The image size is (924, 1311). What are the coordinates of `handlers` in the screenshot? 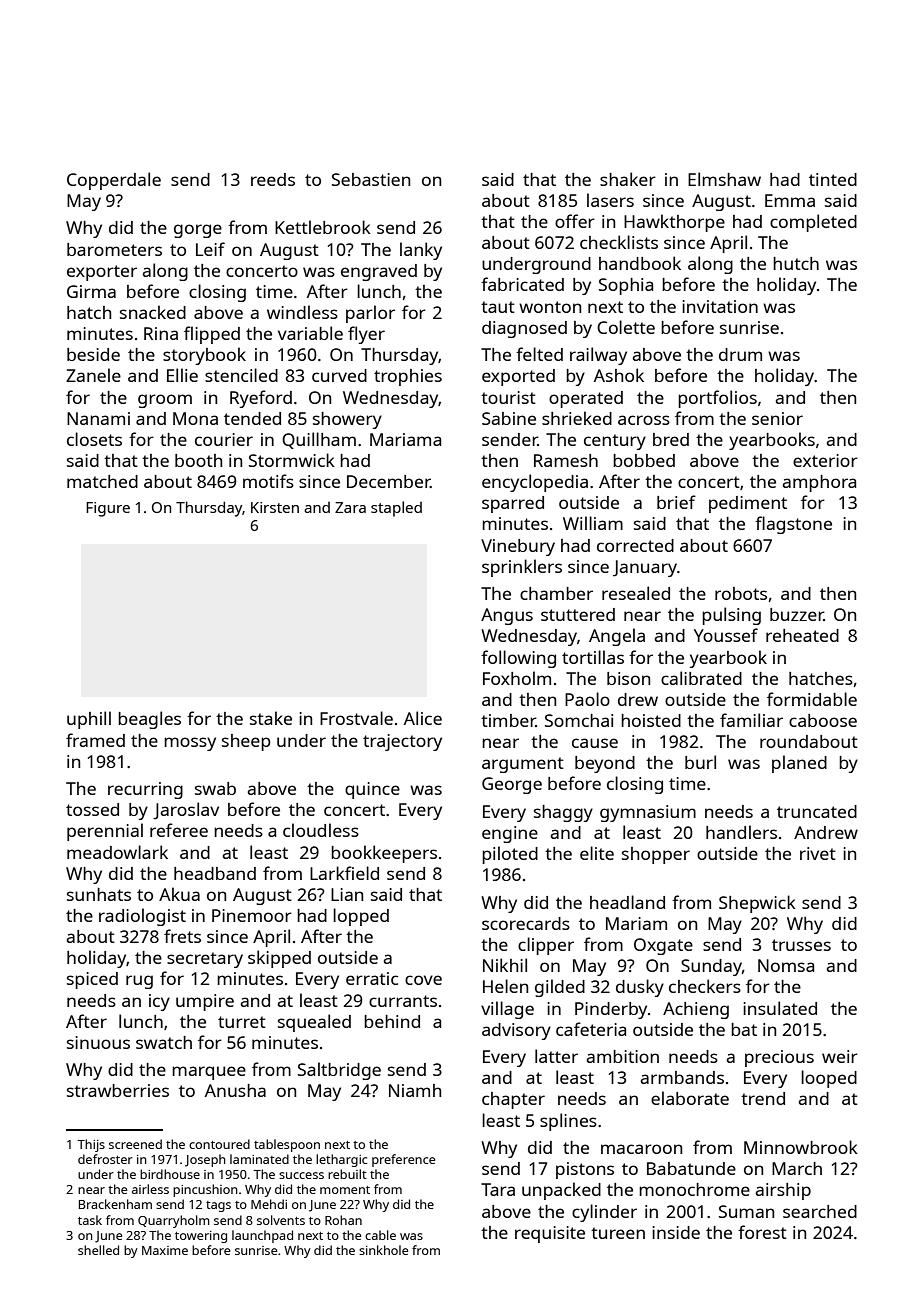 It's located at (741, 832).
